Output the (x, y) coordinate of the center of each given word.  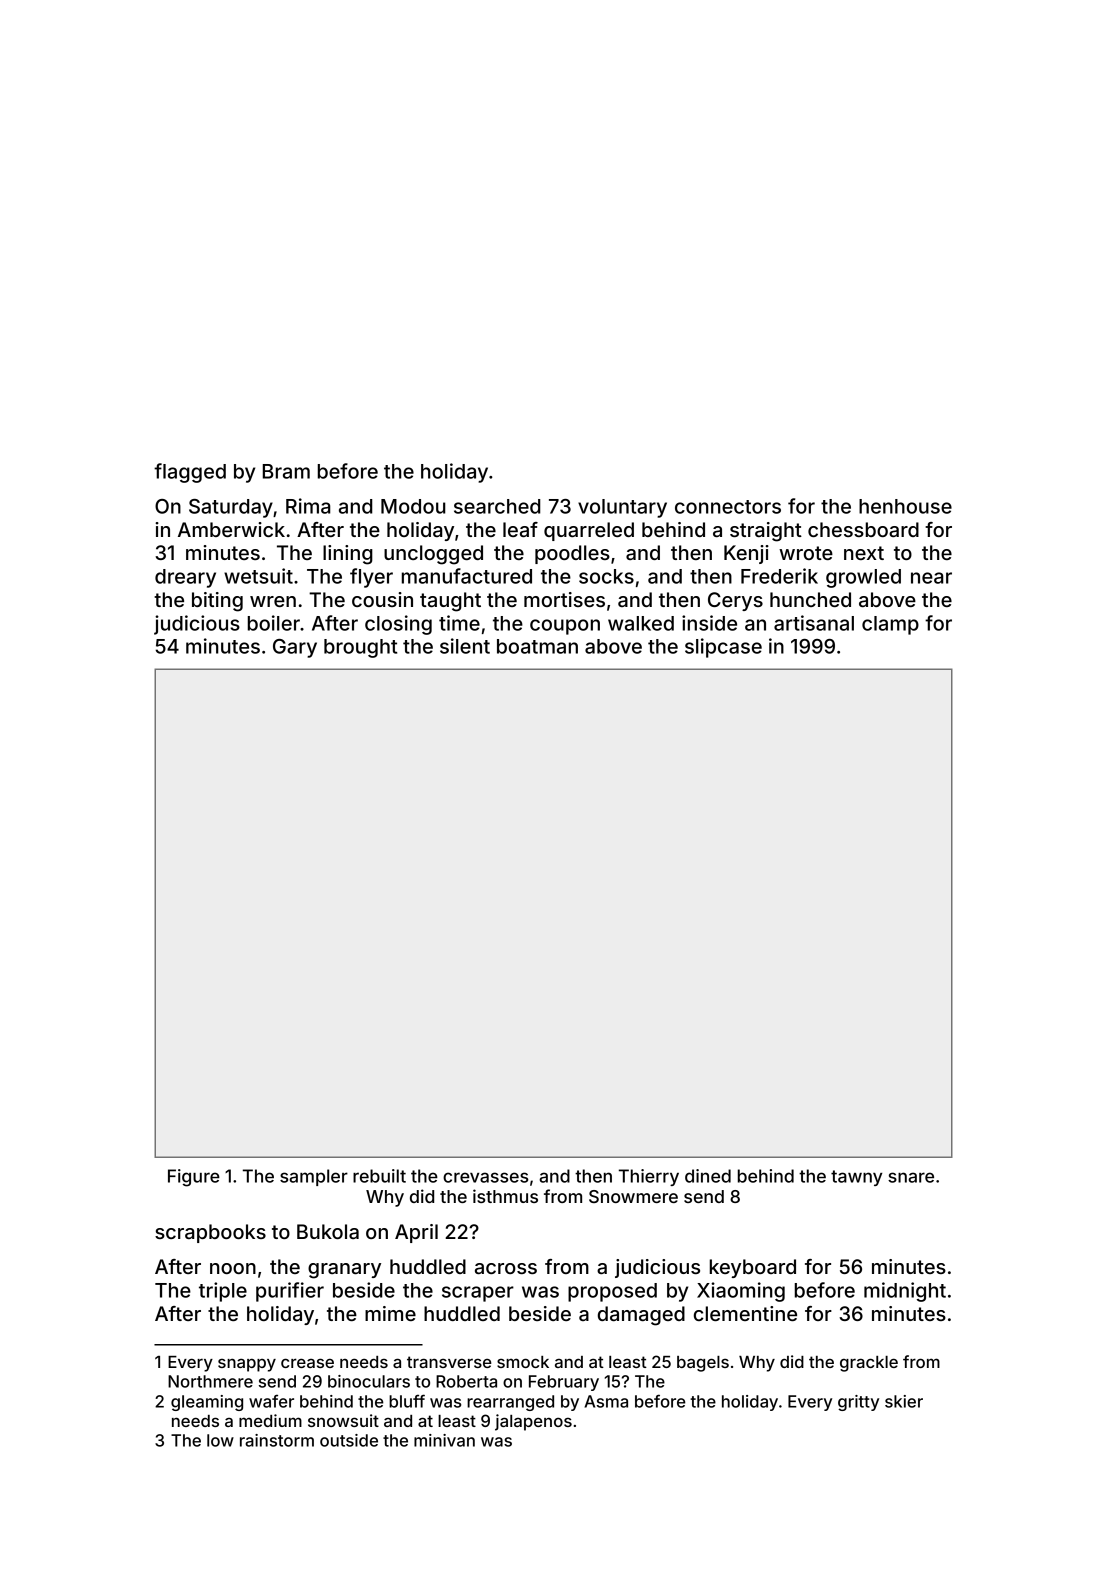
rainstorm (277, 1440)
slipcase (723, 648)
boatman (537, 646)
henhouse (905, 506)
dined (708, 1176)
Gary (295, 648)
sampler (314, 1177)
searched (497, 506)
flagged (190, 473)
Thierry (649, 1177)
